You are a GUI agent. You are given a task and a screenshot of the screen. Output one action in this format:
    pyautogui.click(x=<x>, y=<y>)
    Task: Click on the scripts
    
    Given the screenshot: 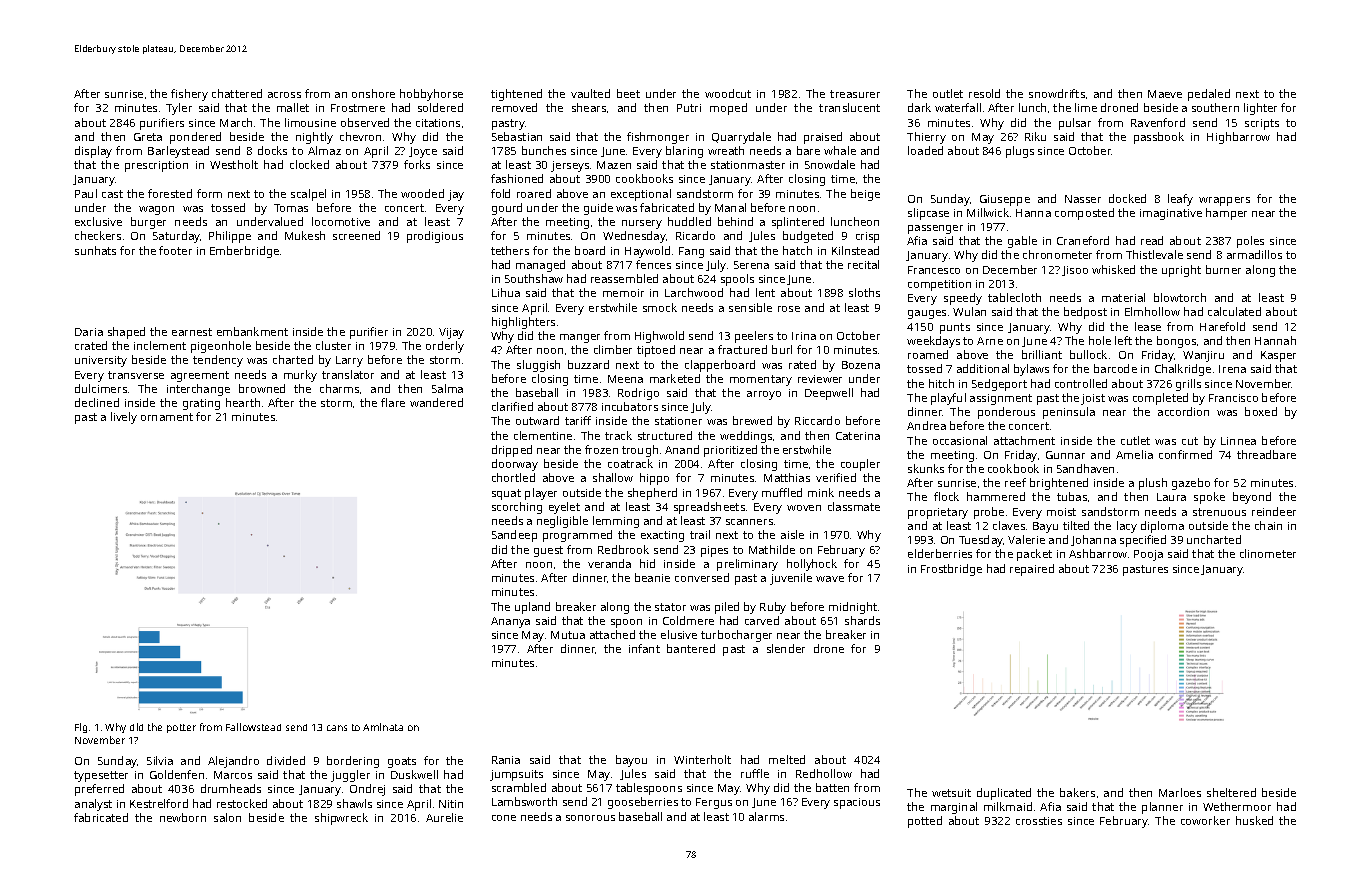 What is the action you would take?
    pyautogui.click(x=1262, y=124)
